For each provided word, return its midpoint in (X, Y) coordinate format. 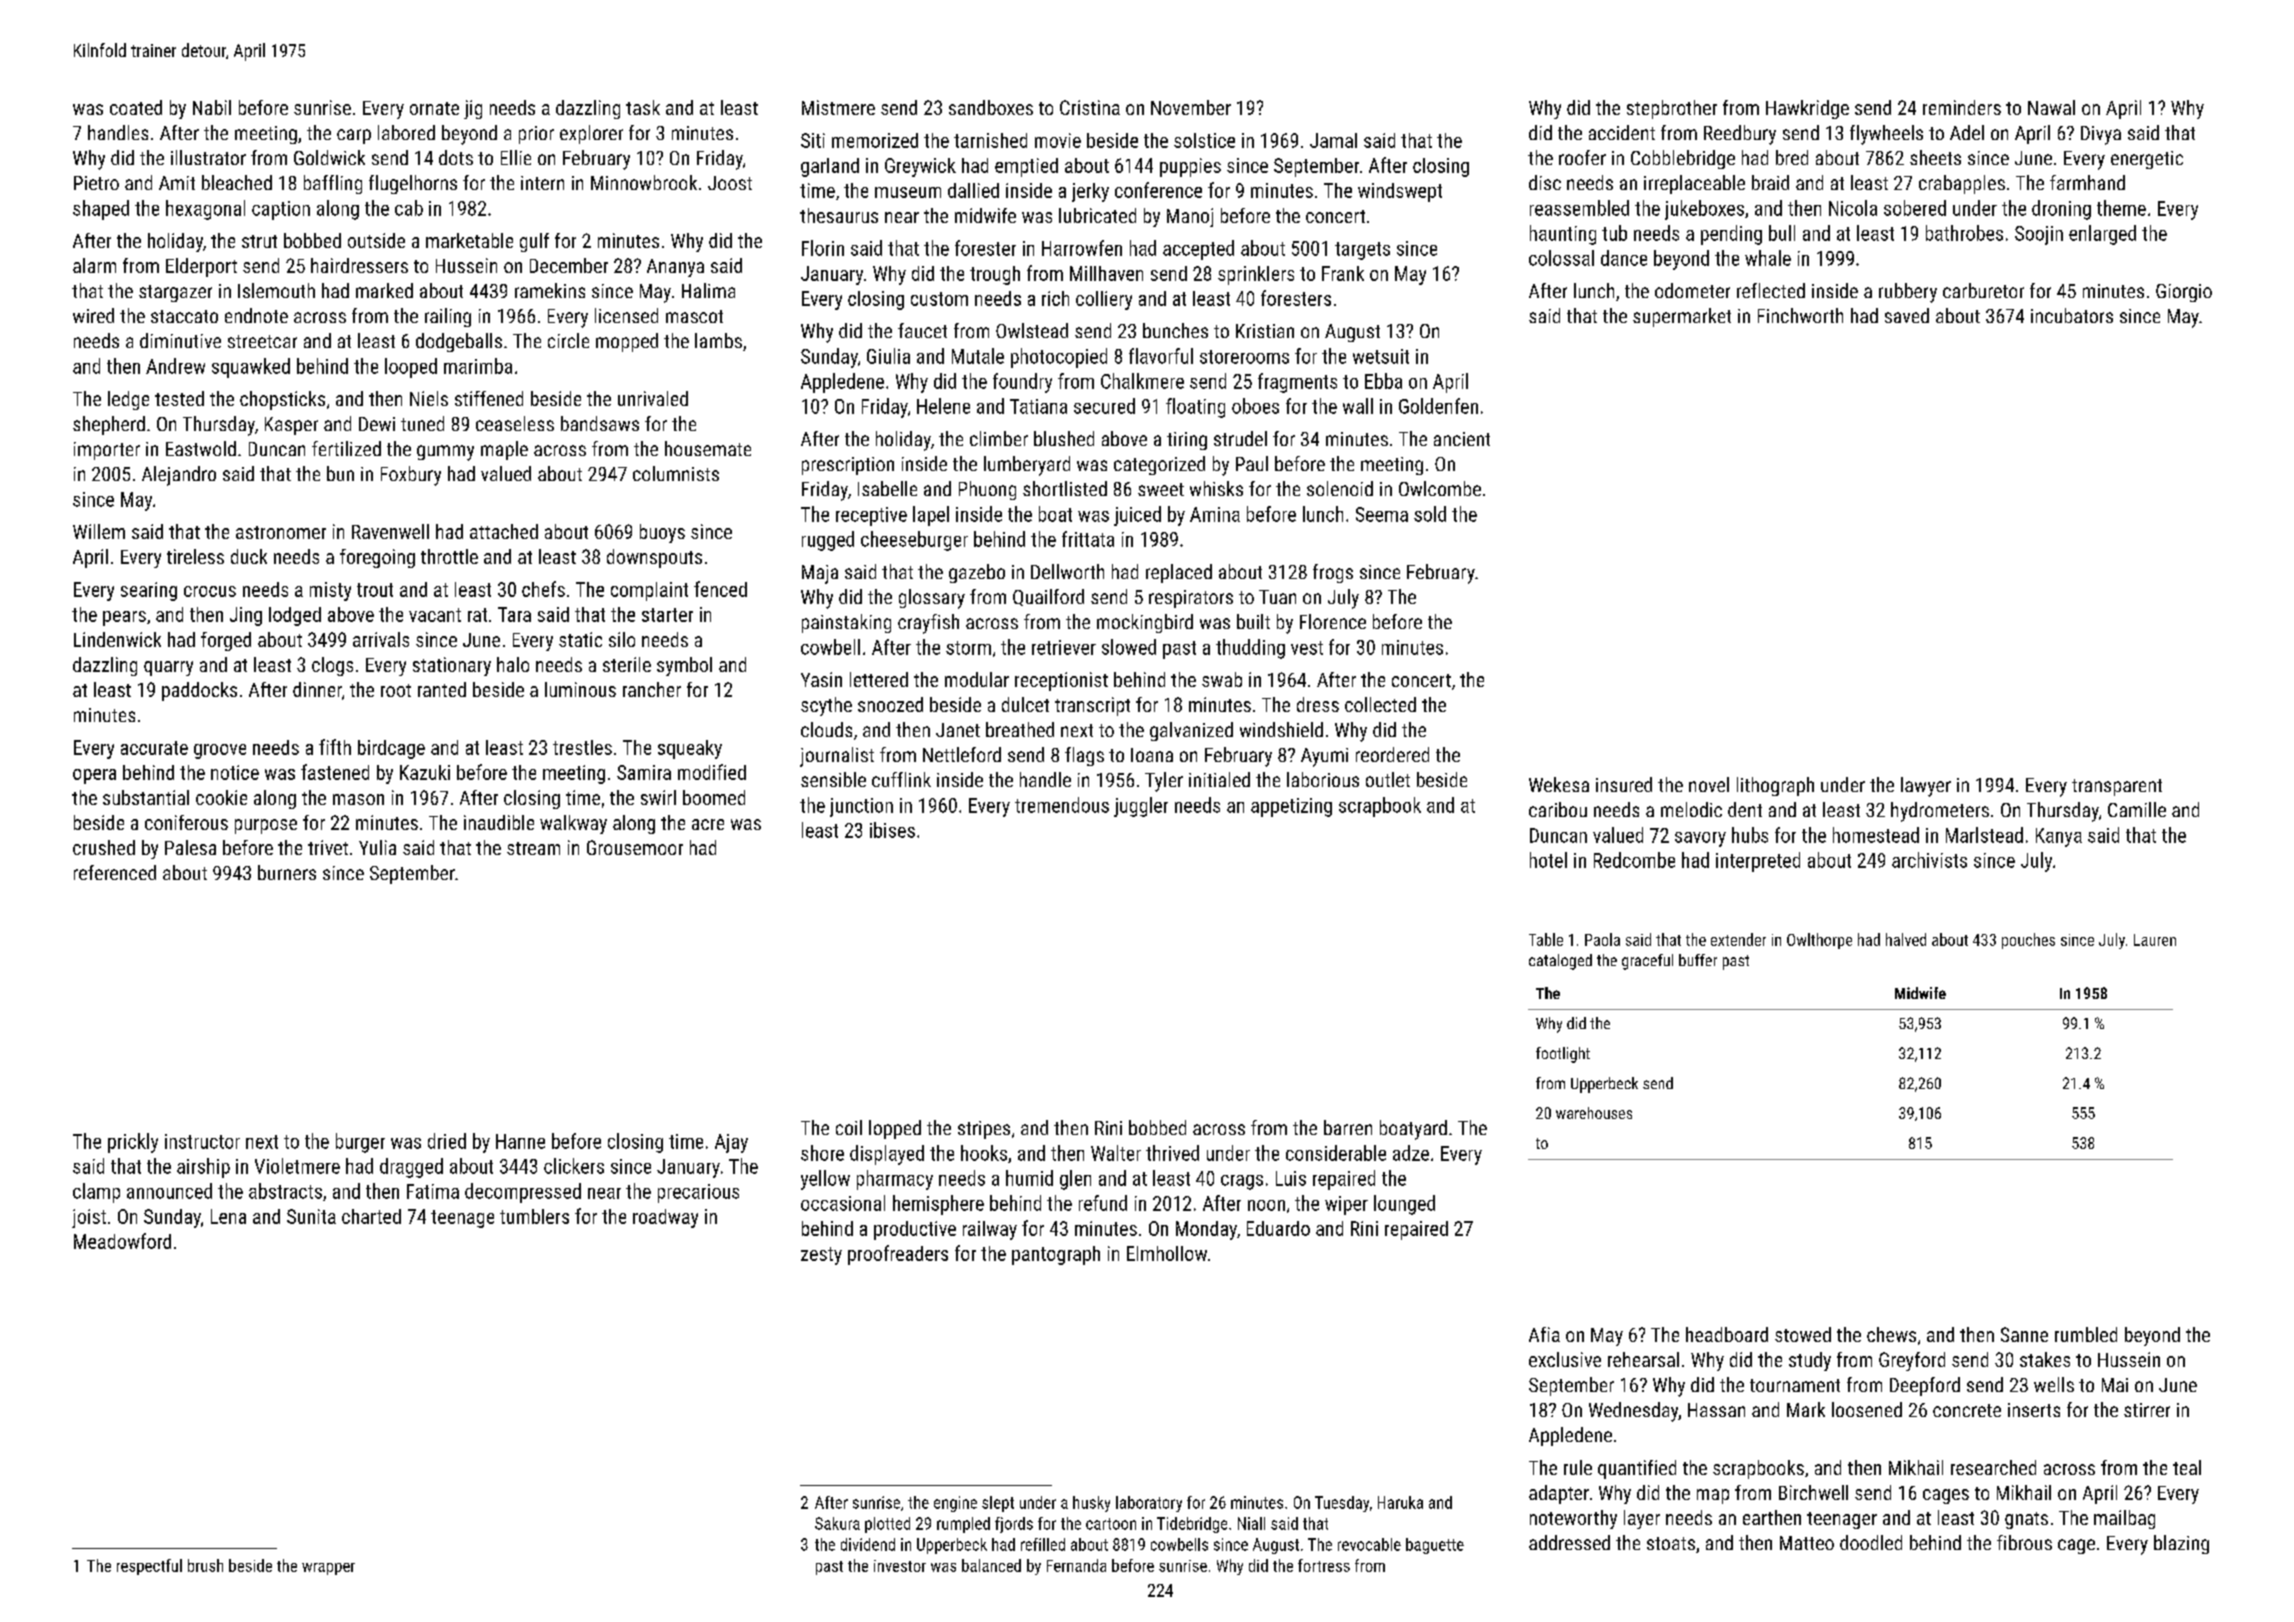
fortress (1324, 1565)
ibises (892, 830)
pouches (2028, 941)
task (643, 107)
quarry (168, 668)
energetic (2147, 160)
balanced (991, 1565)
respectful (149, 1567)
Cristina (1090, 107)
